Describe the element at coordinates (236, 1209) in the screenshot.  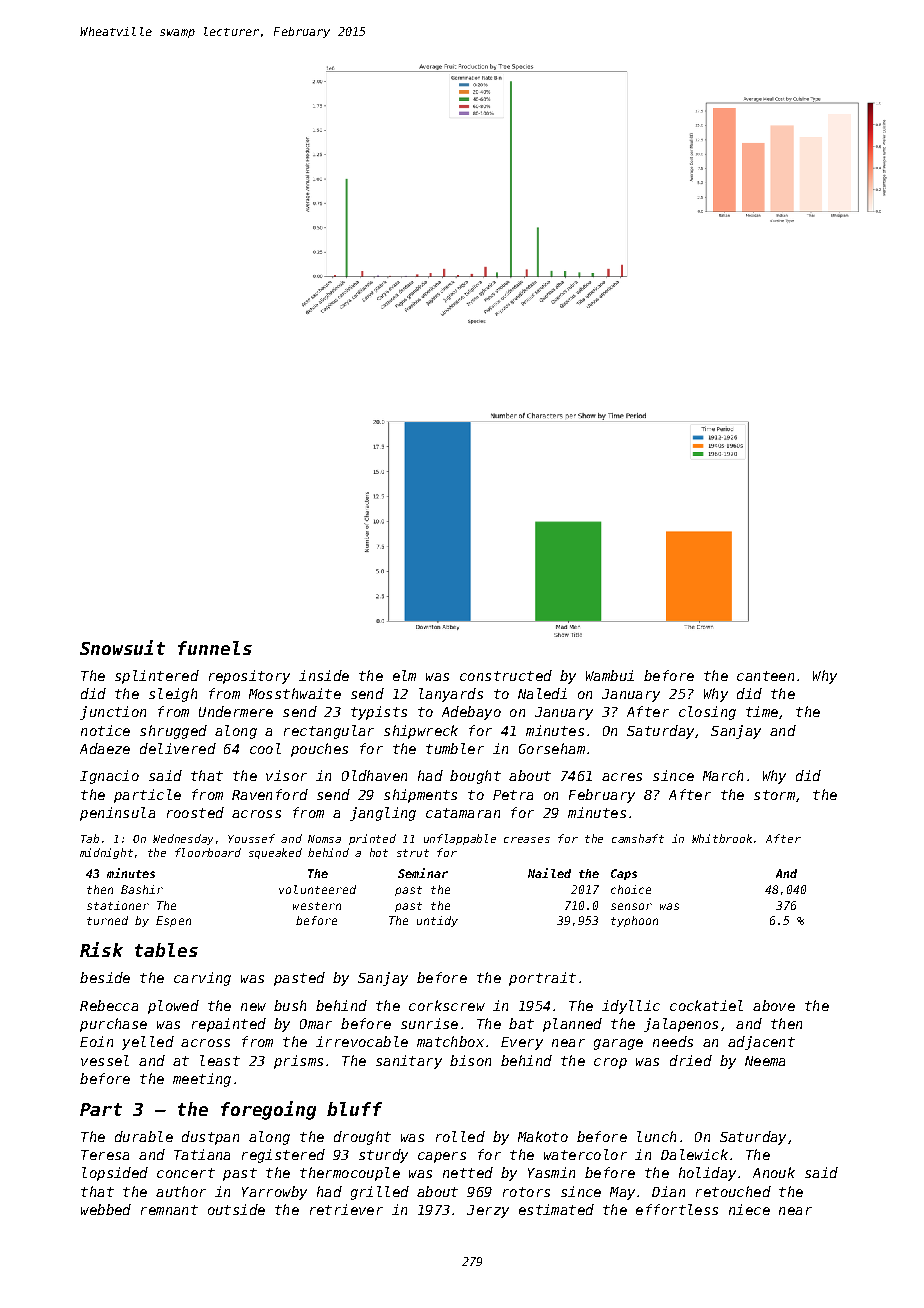
I see `outside` at that location.
